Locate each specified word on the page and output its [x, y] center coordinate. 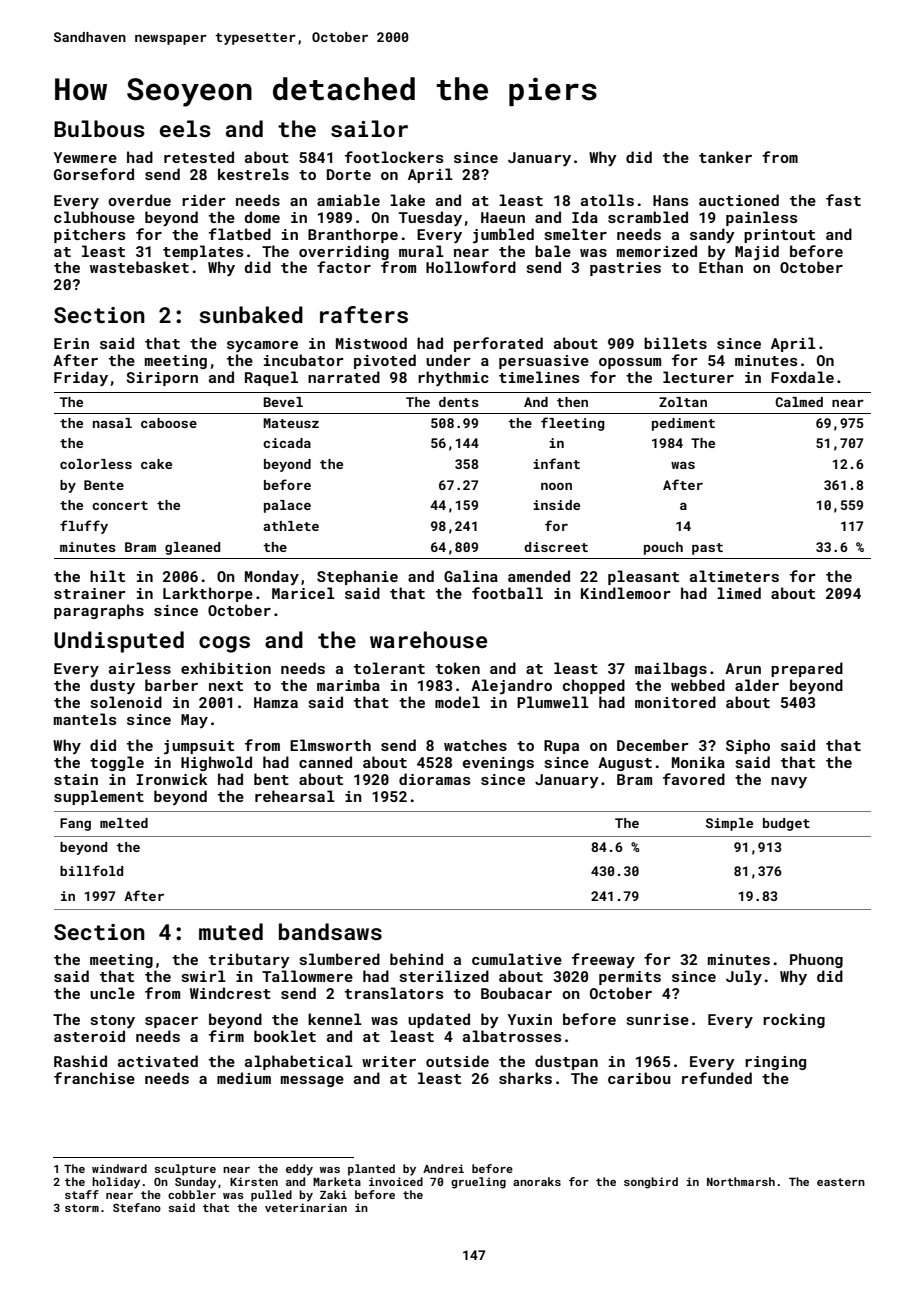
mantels [85, 719]
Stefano [137, 1207]
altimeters [734, 576]
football [507, 593]
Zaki [333, 1194]
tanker [725, 157]
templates [203, 252]
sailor [369, 128]
